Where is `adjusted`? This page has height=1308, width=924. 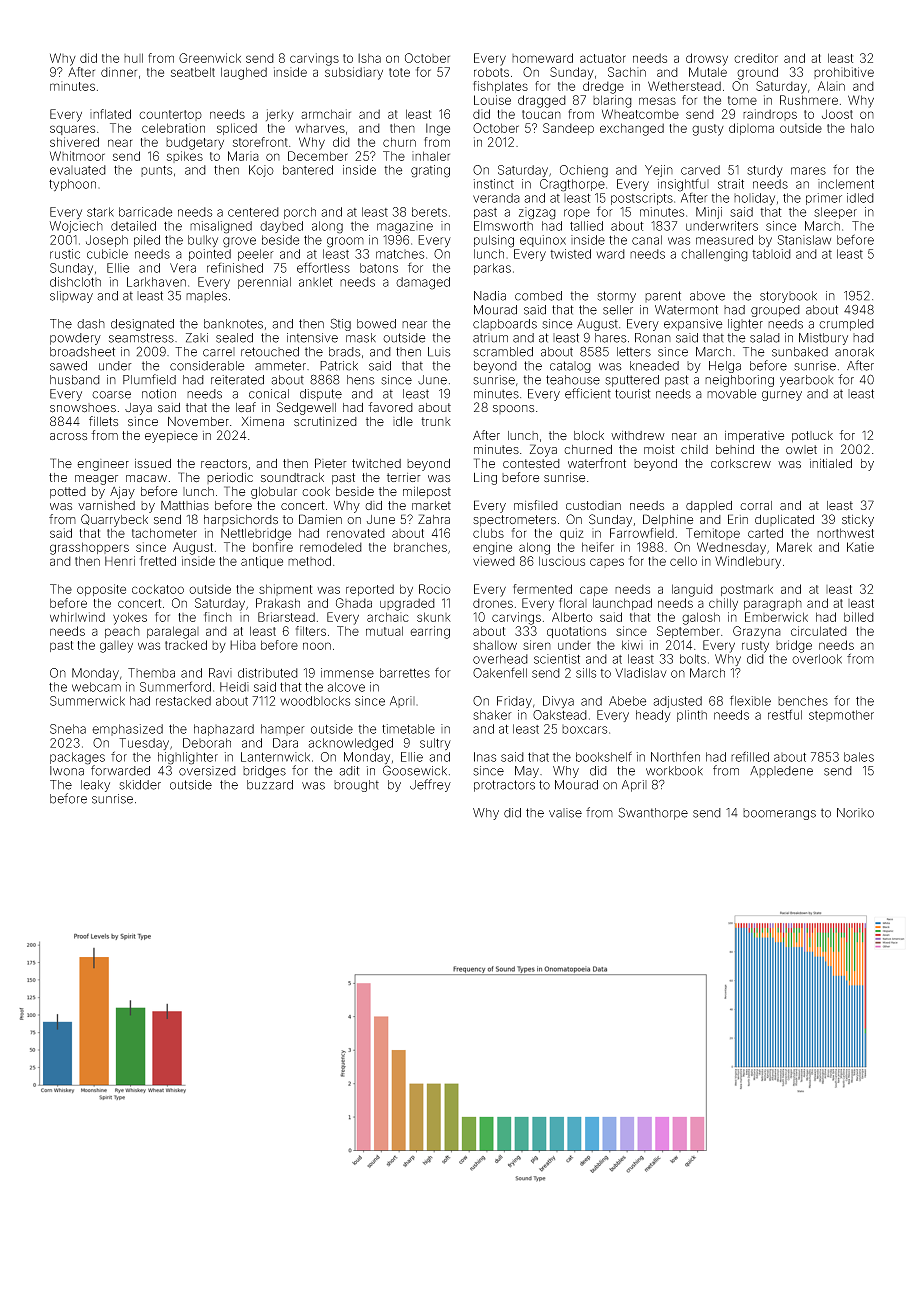 adjusted is located at coordinates (677, 702).
